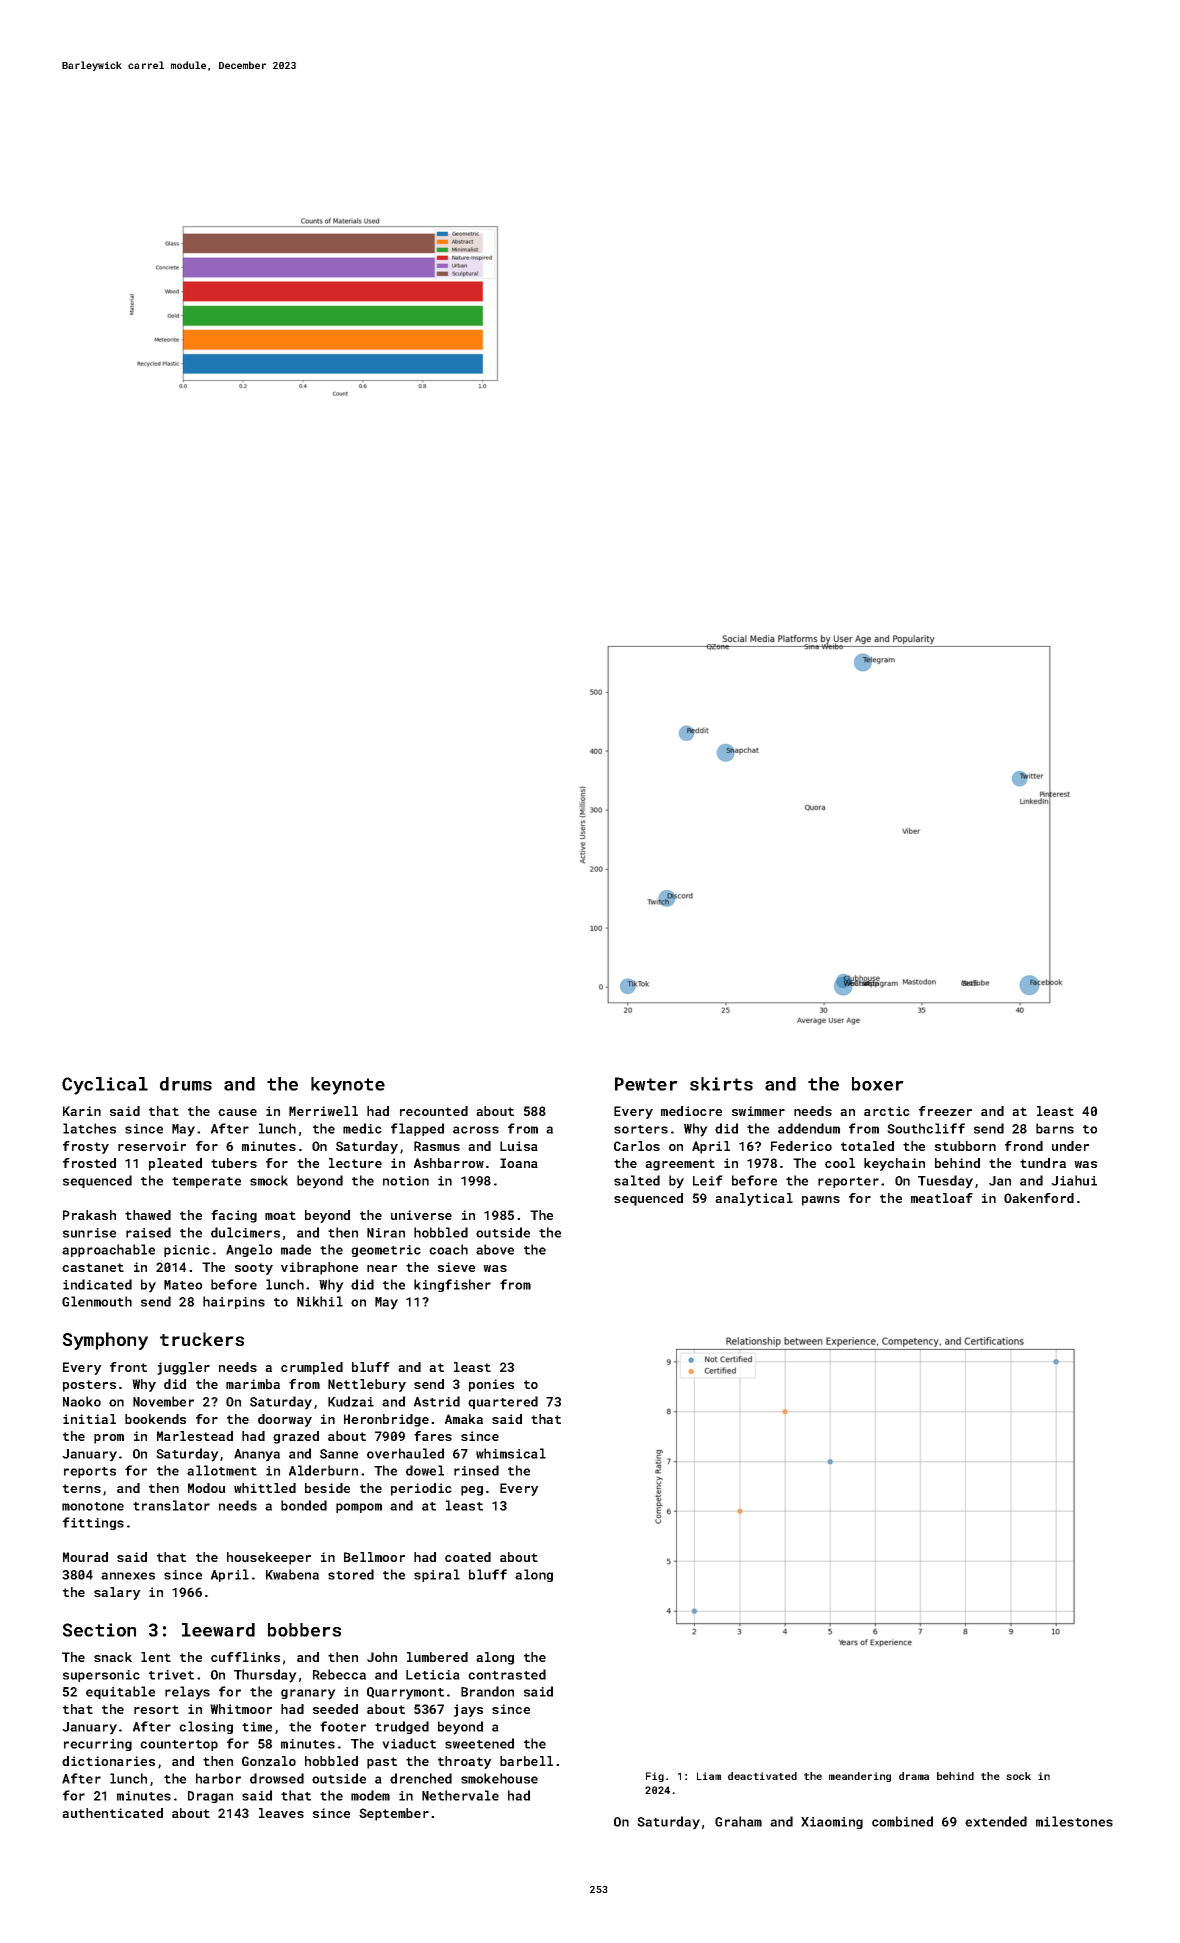  Describe the element at coordinates (878, 1084) in the screenshot. I see `boxer` at that location.
